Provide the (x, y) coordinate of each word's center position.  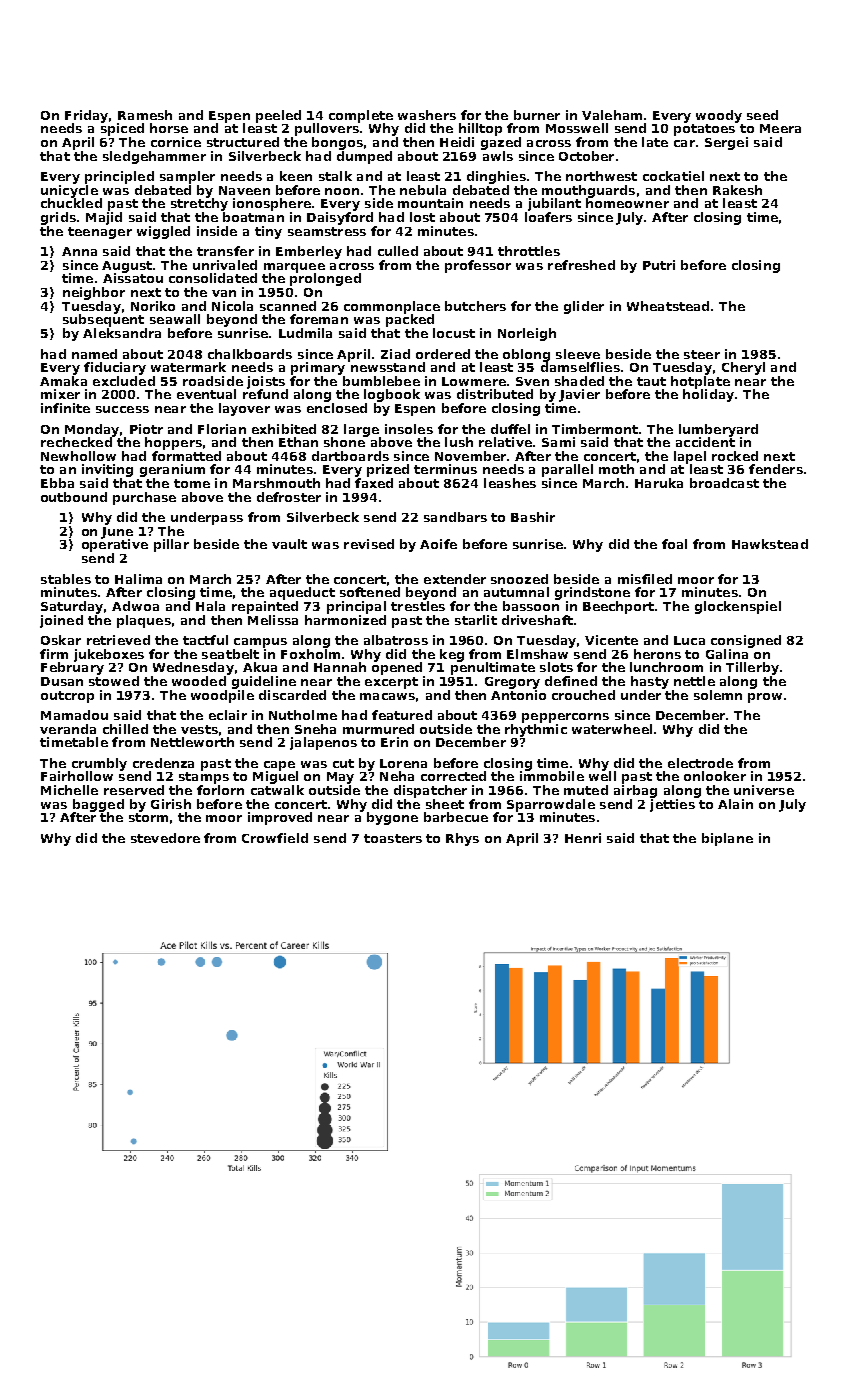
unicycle (69, 191)
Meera (780, 128)
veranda (68, 729)
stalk (335, 176)
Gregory (512, 683)
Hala (210, 606)
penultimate (493, 668)
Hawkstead (770, 544)
